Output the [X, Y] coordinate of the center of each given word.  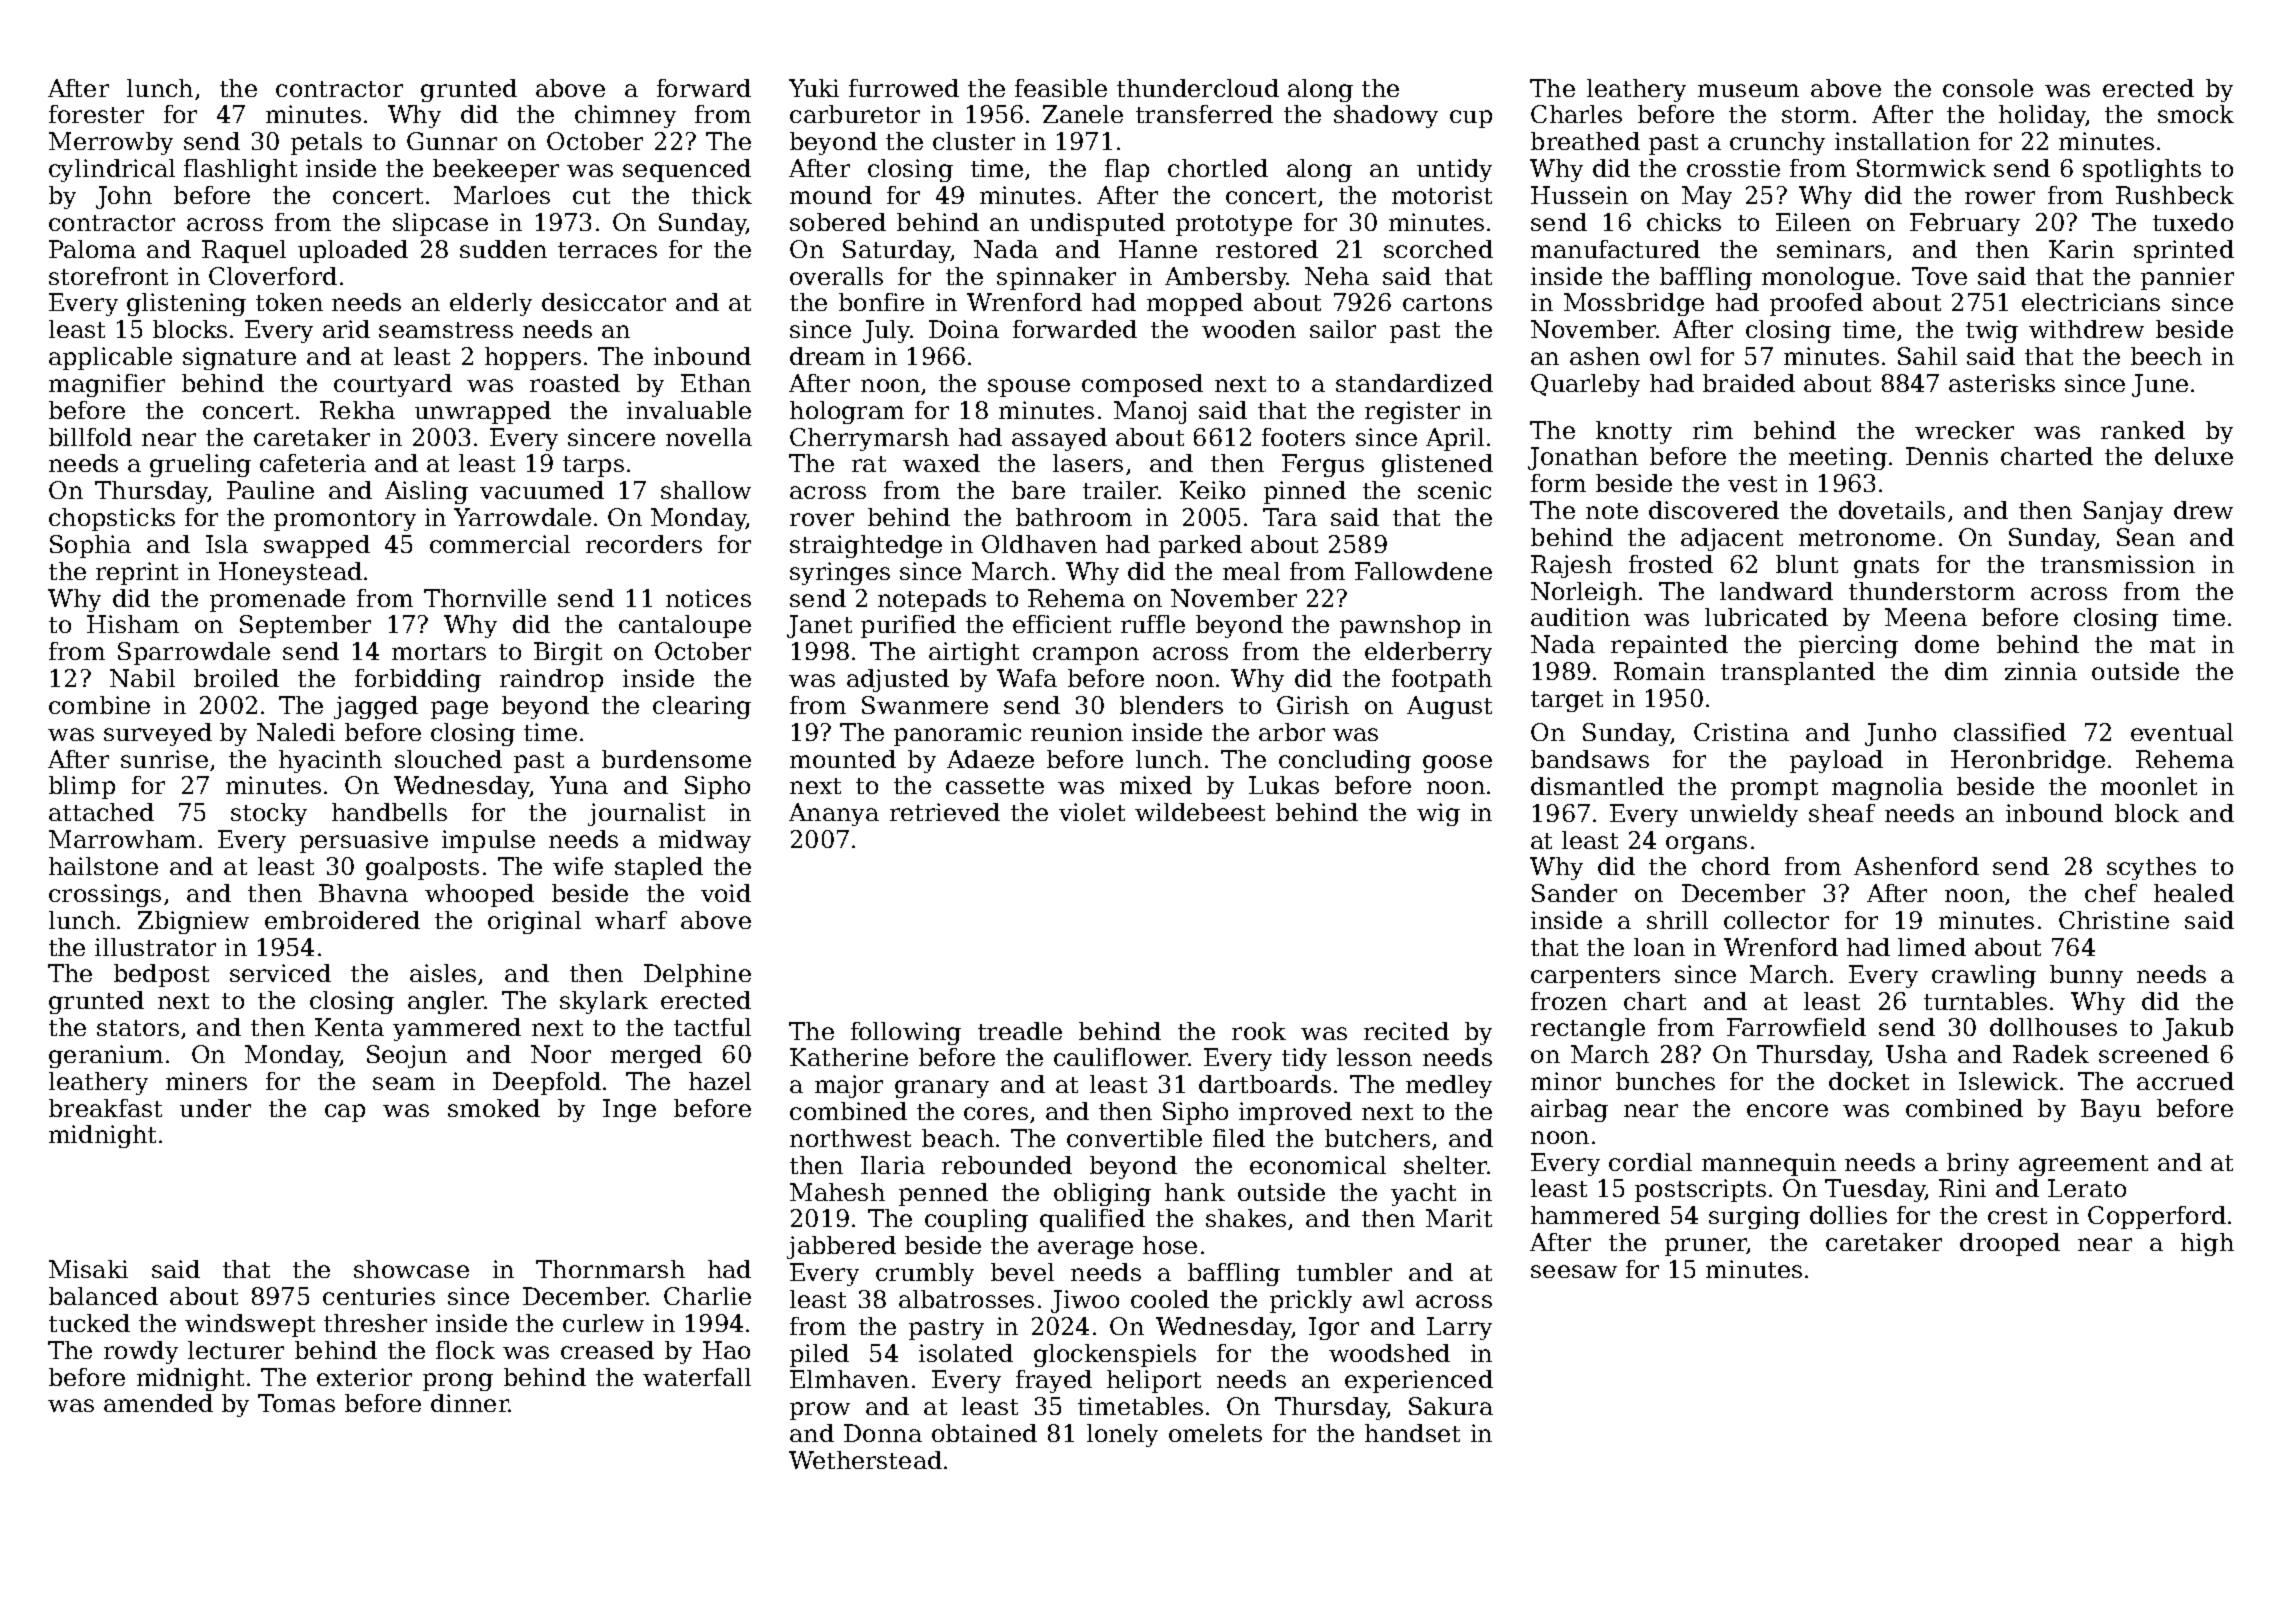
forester [96, 114]
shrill [1677, 920]
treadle [1020, 1031]
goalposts [422, 868]
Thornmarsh [610, 1269]
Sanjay [2123, 512]
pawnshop [1400, 626]
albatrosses [966, 1299]
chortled [1218, 168]
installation [1902, 141]
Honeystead [290, 573]
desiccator [604, 302]
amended [158, 1403]
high [2207, 1244]
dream [827, 356]
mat [2172, 645]
